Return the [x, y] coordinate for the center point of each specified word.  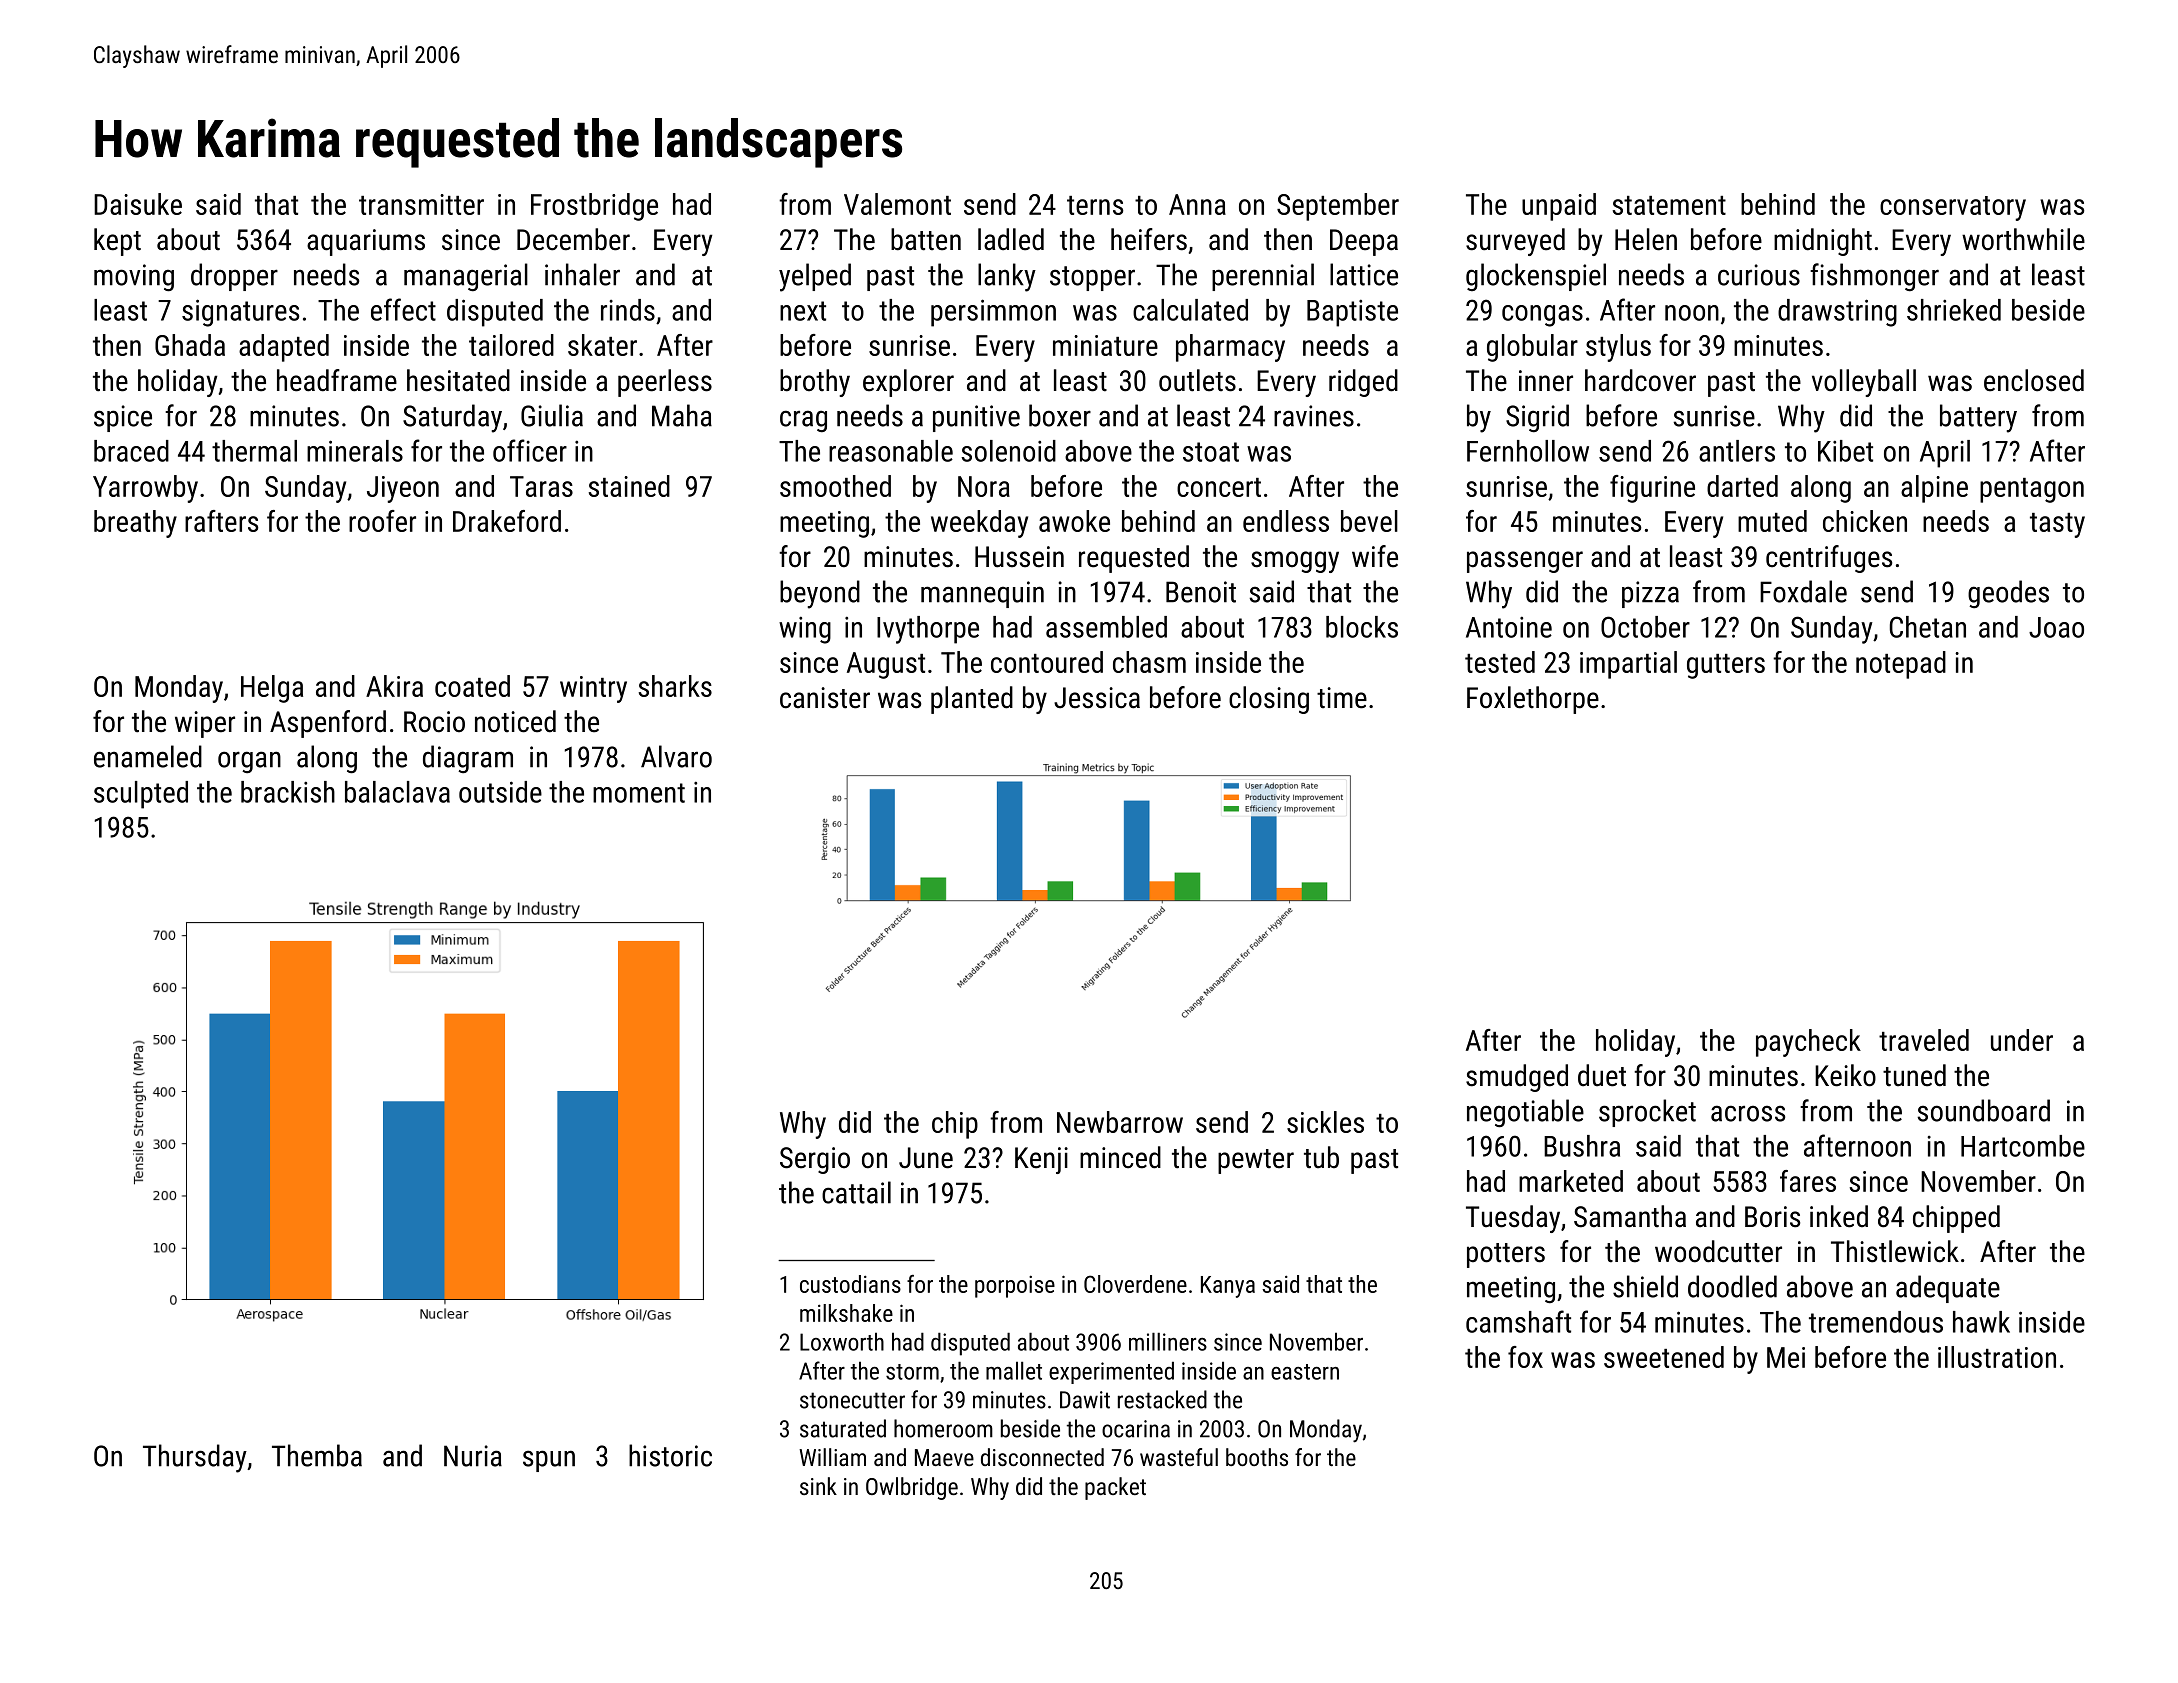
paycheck [1808, 1043]
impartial [1628, 665]
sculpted [141, 795]
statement [1669, 205]
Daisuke [138, 204]
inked [1839, 1216]
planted [972, 700]
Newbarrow [1120, 1122]
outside [500, 792]
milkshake [846, 1313]
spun [549, 1461]
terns [1095, 205]
